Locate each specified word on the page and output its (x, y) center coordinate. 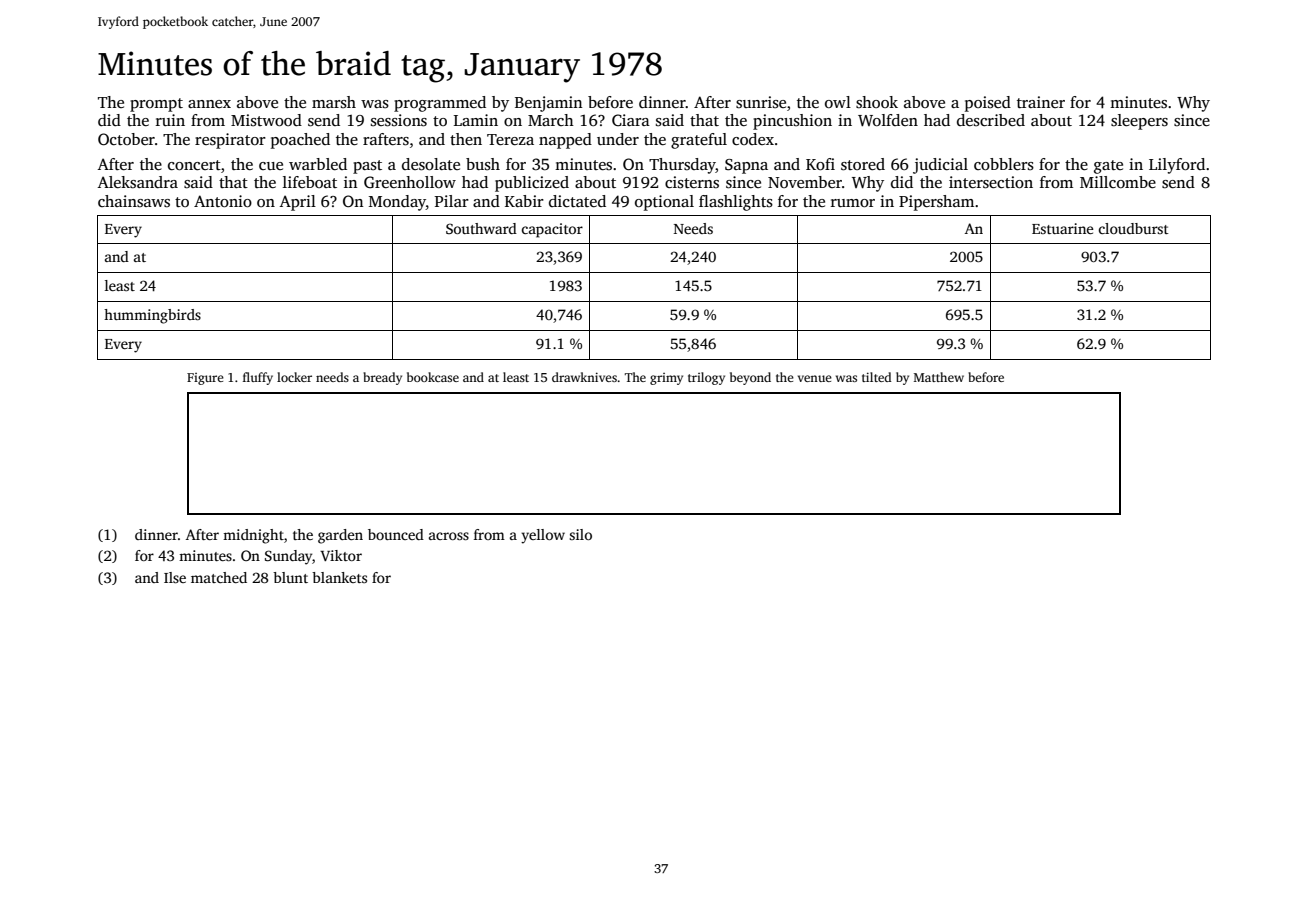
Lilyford (1177, 166)
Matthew (939, 377)
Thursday (682, 166)
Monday (397, 203)
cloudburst (1134, 228)
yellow (543, 536)
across (449, 536)
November (805, 182)
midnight (253, 536)
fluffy (258, 378)
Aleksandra (137, 182)
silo (580, 534)
